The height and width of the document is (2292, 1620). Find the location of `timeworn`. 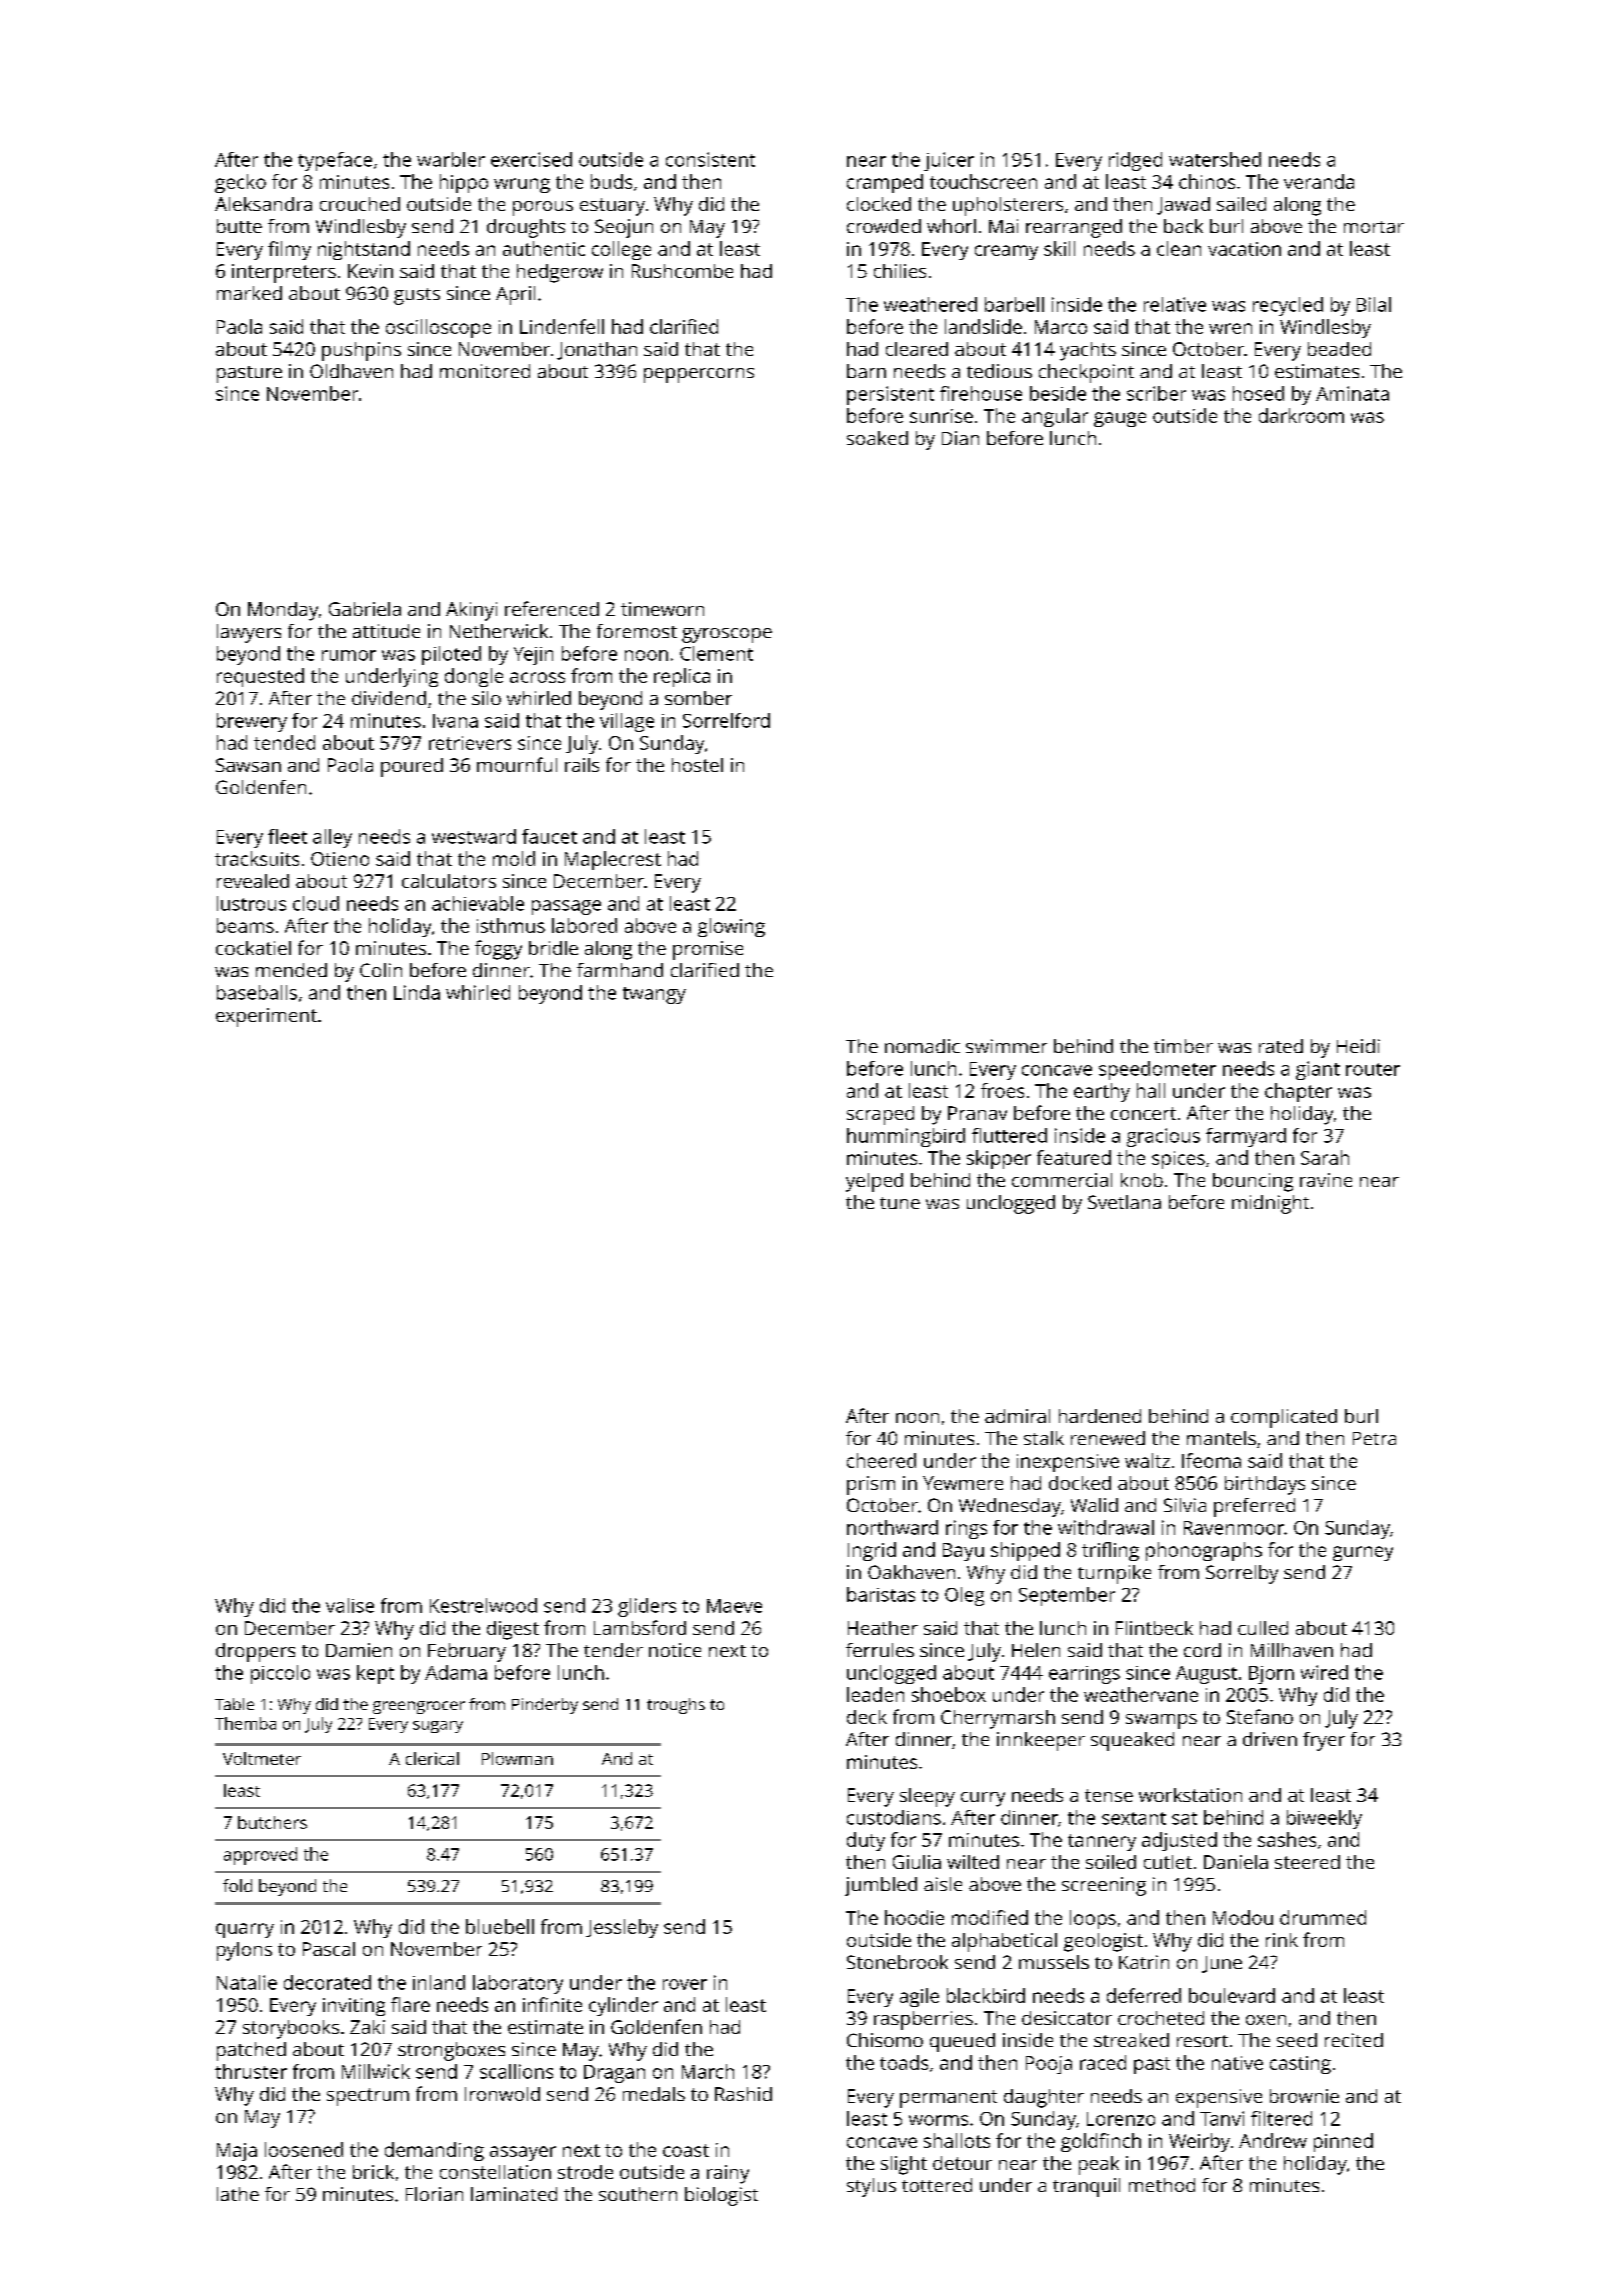

timeworn is located at coordinates (662, 609).
